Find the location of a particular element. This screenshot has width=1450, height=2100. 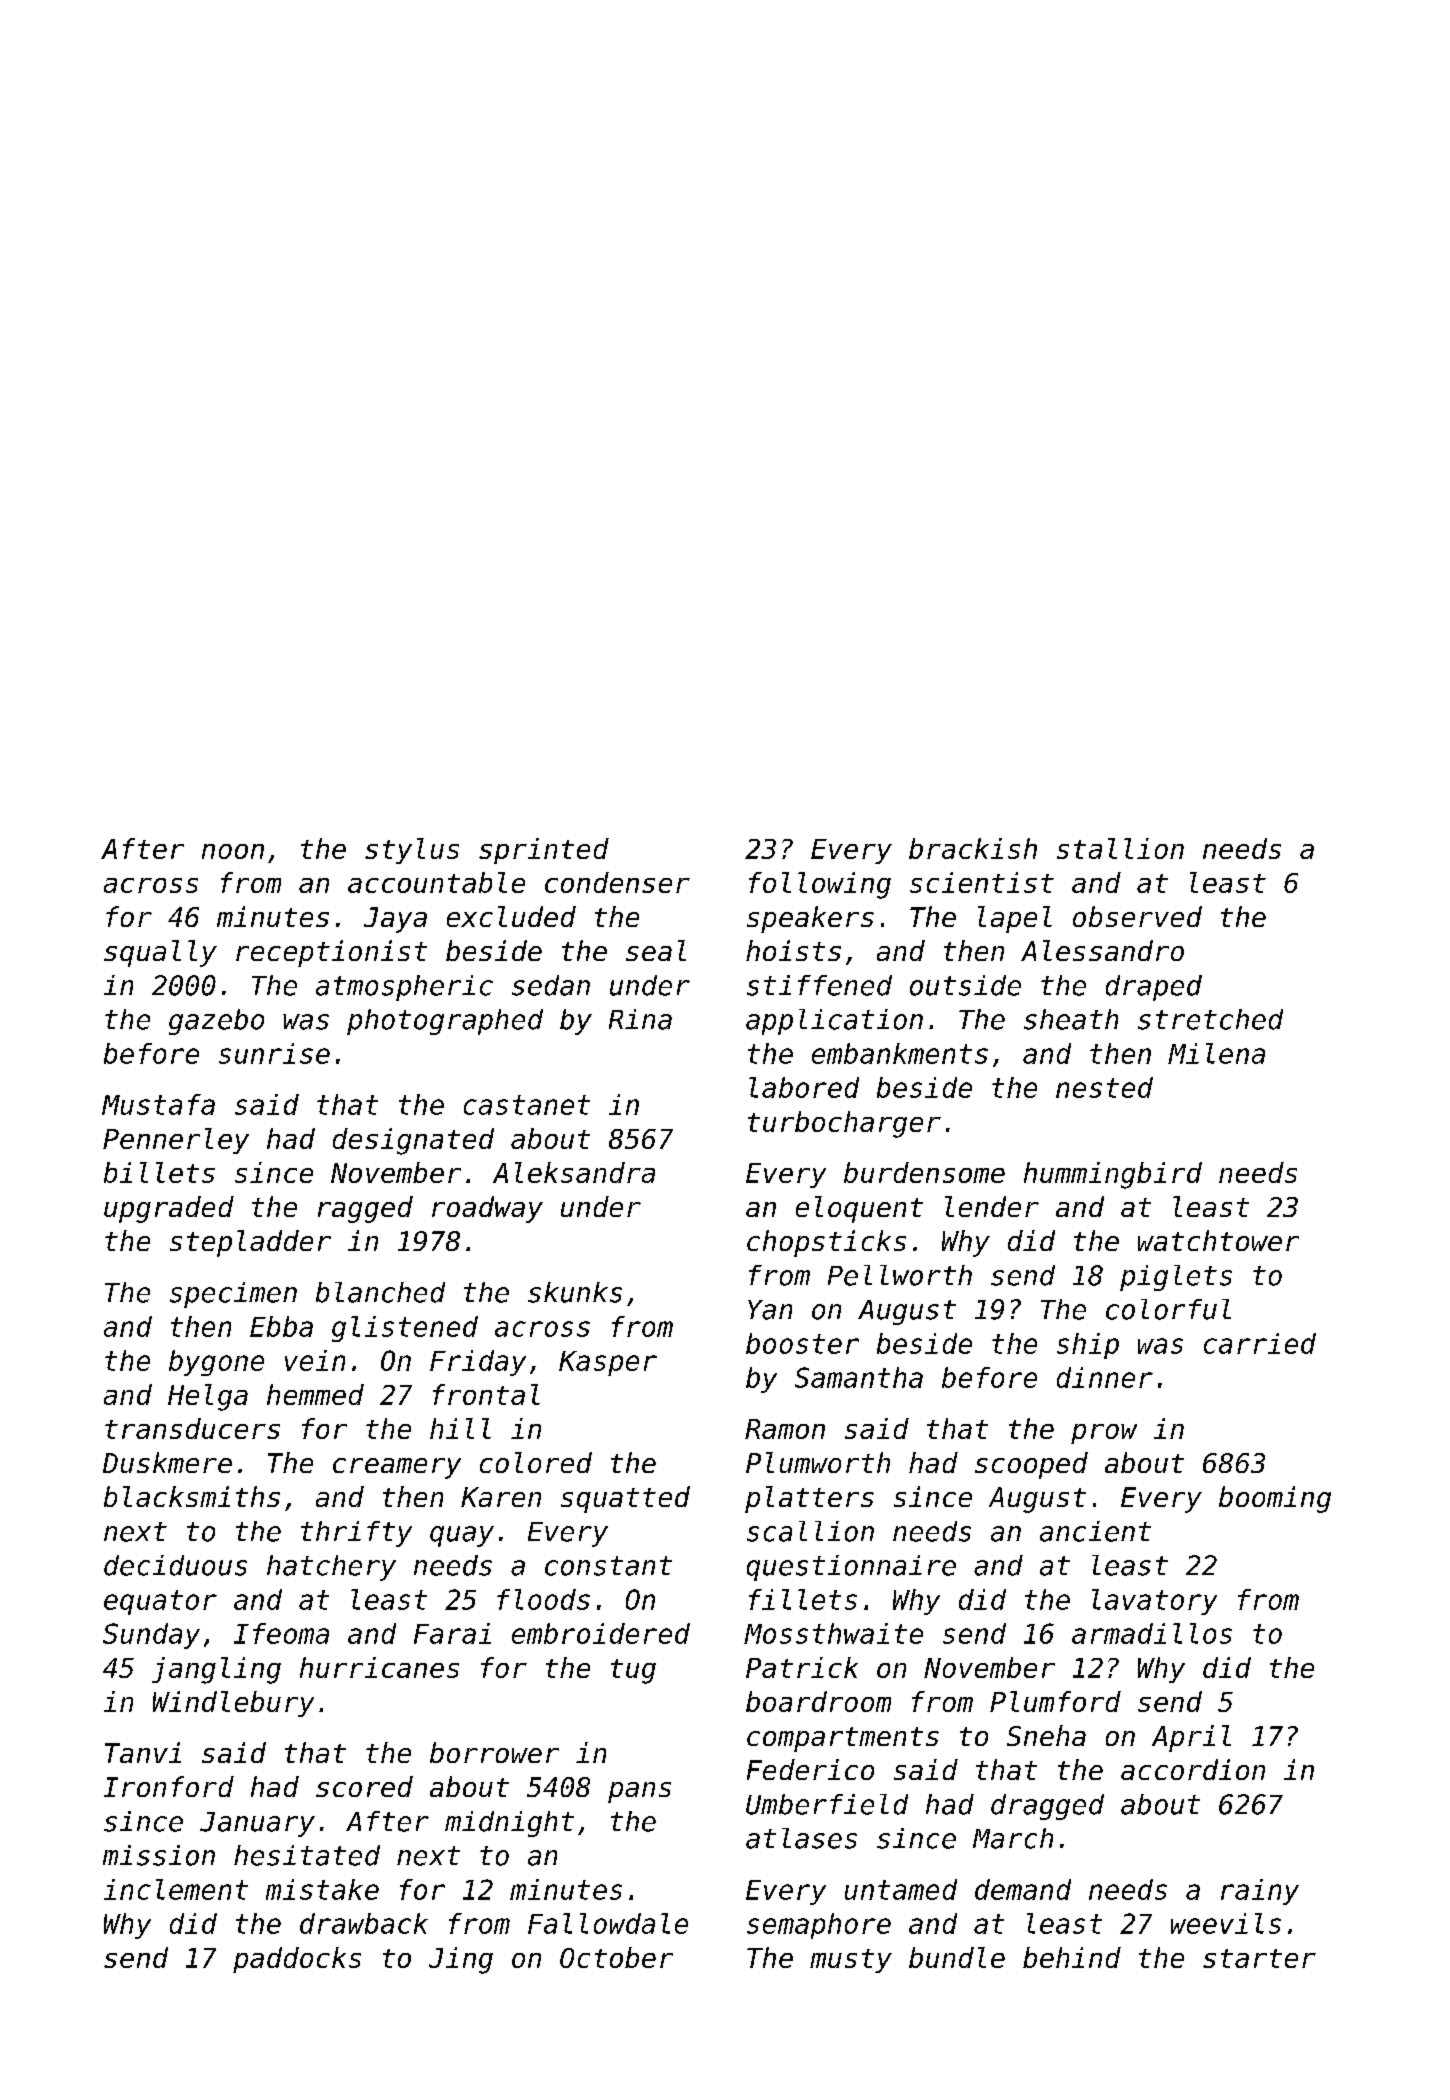

Plumworth is located at coordinates (818, 1462).
